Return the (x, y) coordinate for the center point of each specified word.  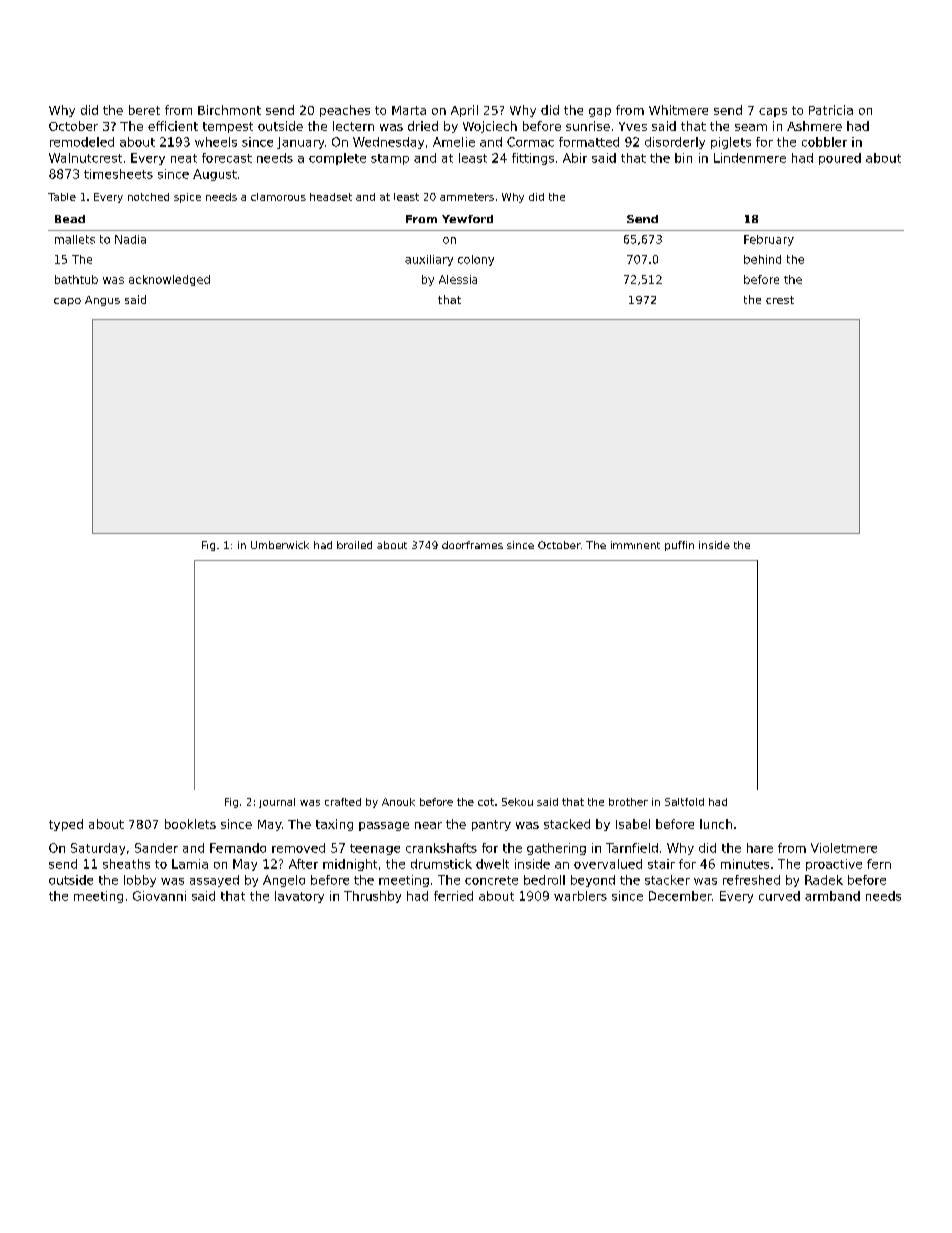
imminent (635, 545)
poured (840, 159)
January (300, 143)
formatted (589, 142)
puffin (679, 546)
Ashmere (814, 126)
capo (67, 302)
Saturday (98, 849)
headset (331, 197)
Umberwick (280, 545)
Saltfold (684, 802)
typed (66, 825)
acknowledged (169, 280)
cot (486, 802)
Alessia (458, 279)
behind (762, 259)
